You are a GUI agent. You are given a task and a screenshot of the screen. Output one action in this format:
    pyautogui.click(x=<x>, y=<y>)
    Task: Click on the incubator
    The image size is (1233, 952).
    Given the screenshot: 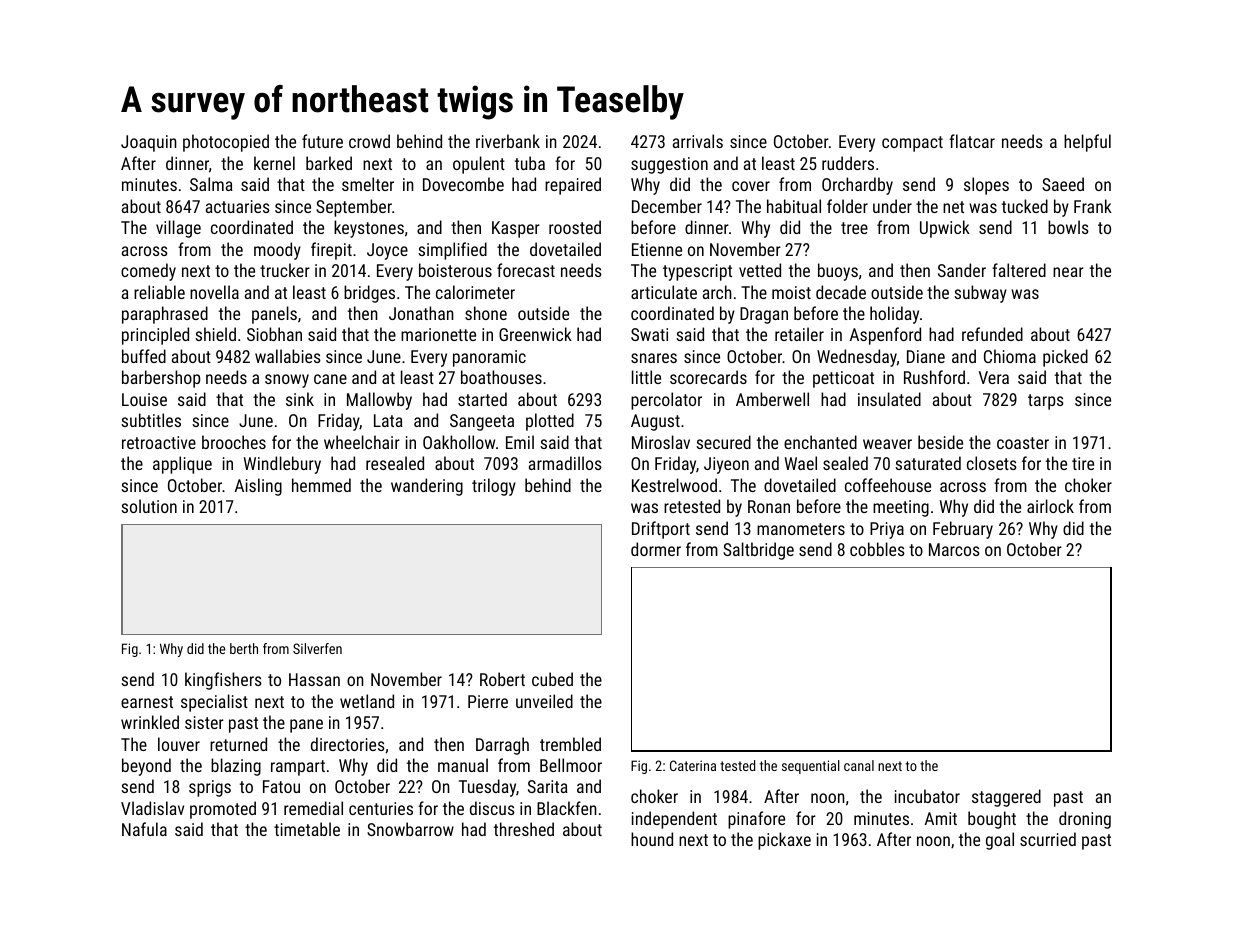 What is the action you would take?
    pyautogui.click(x=927, y=796)
